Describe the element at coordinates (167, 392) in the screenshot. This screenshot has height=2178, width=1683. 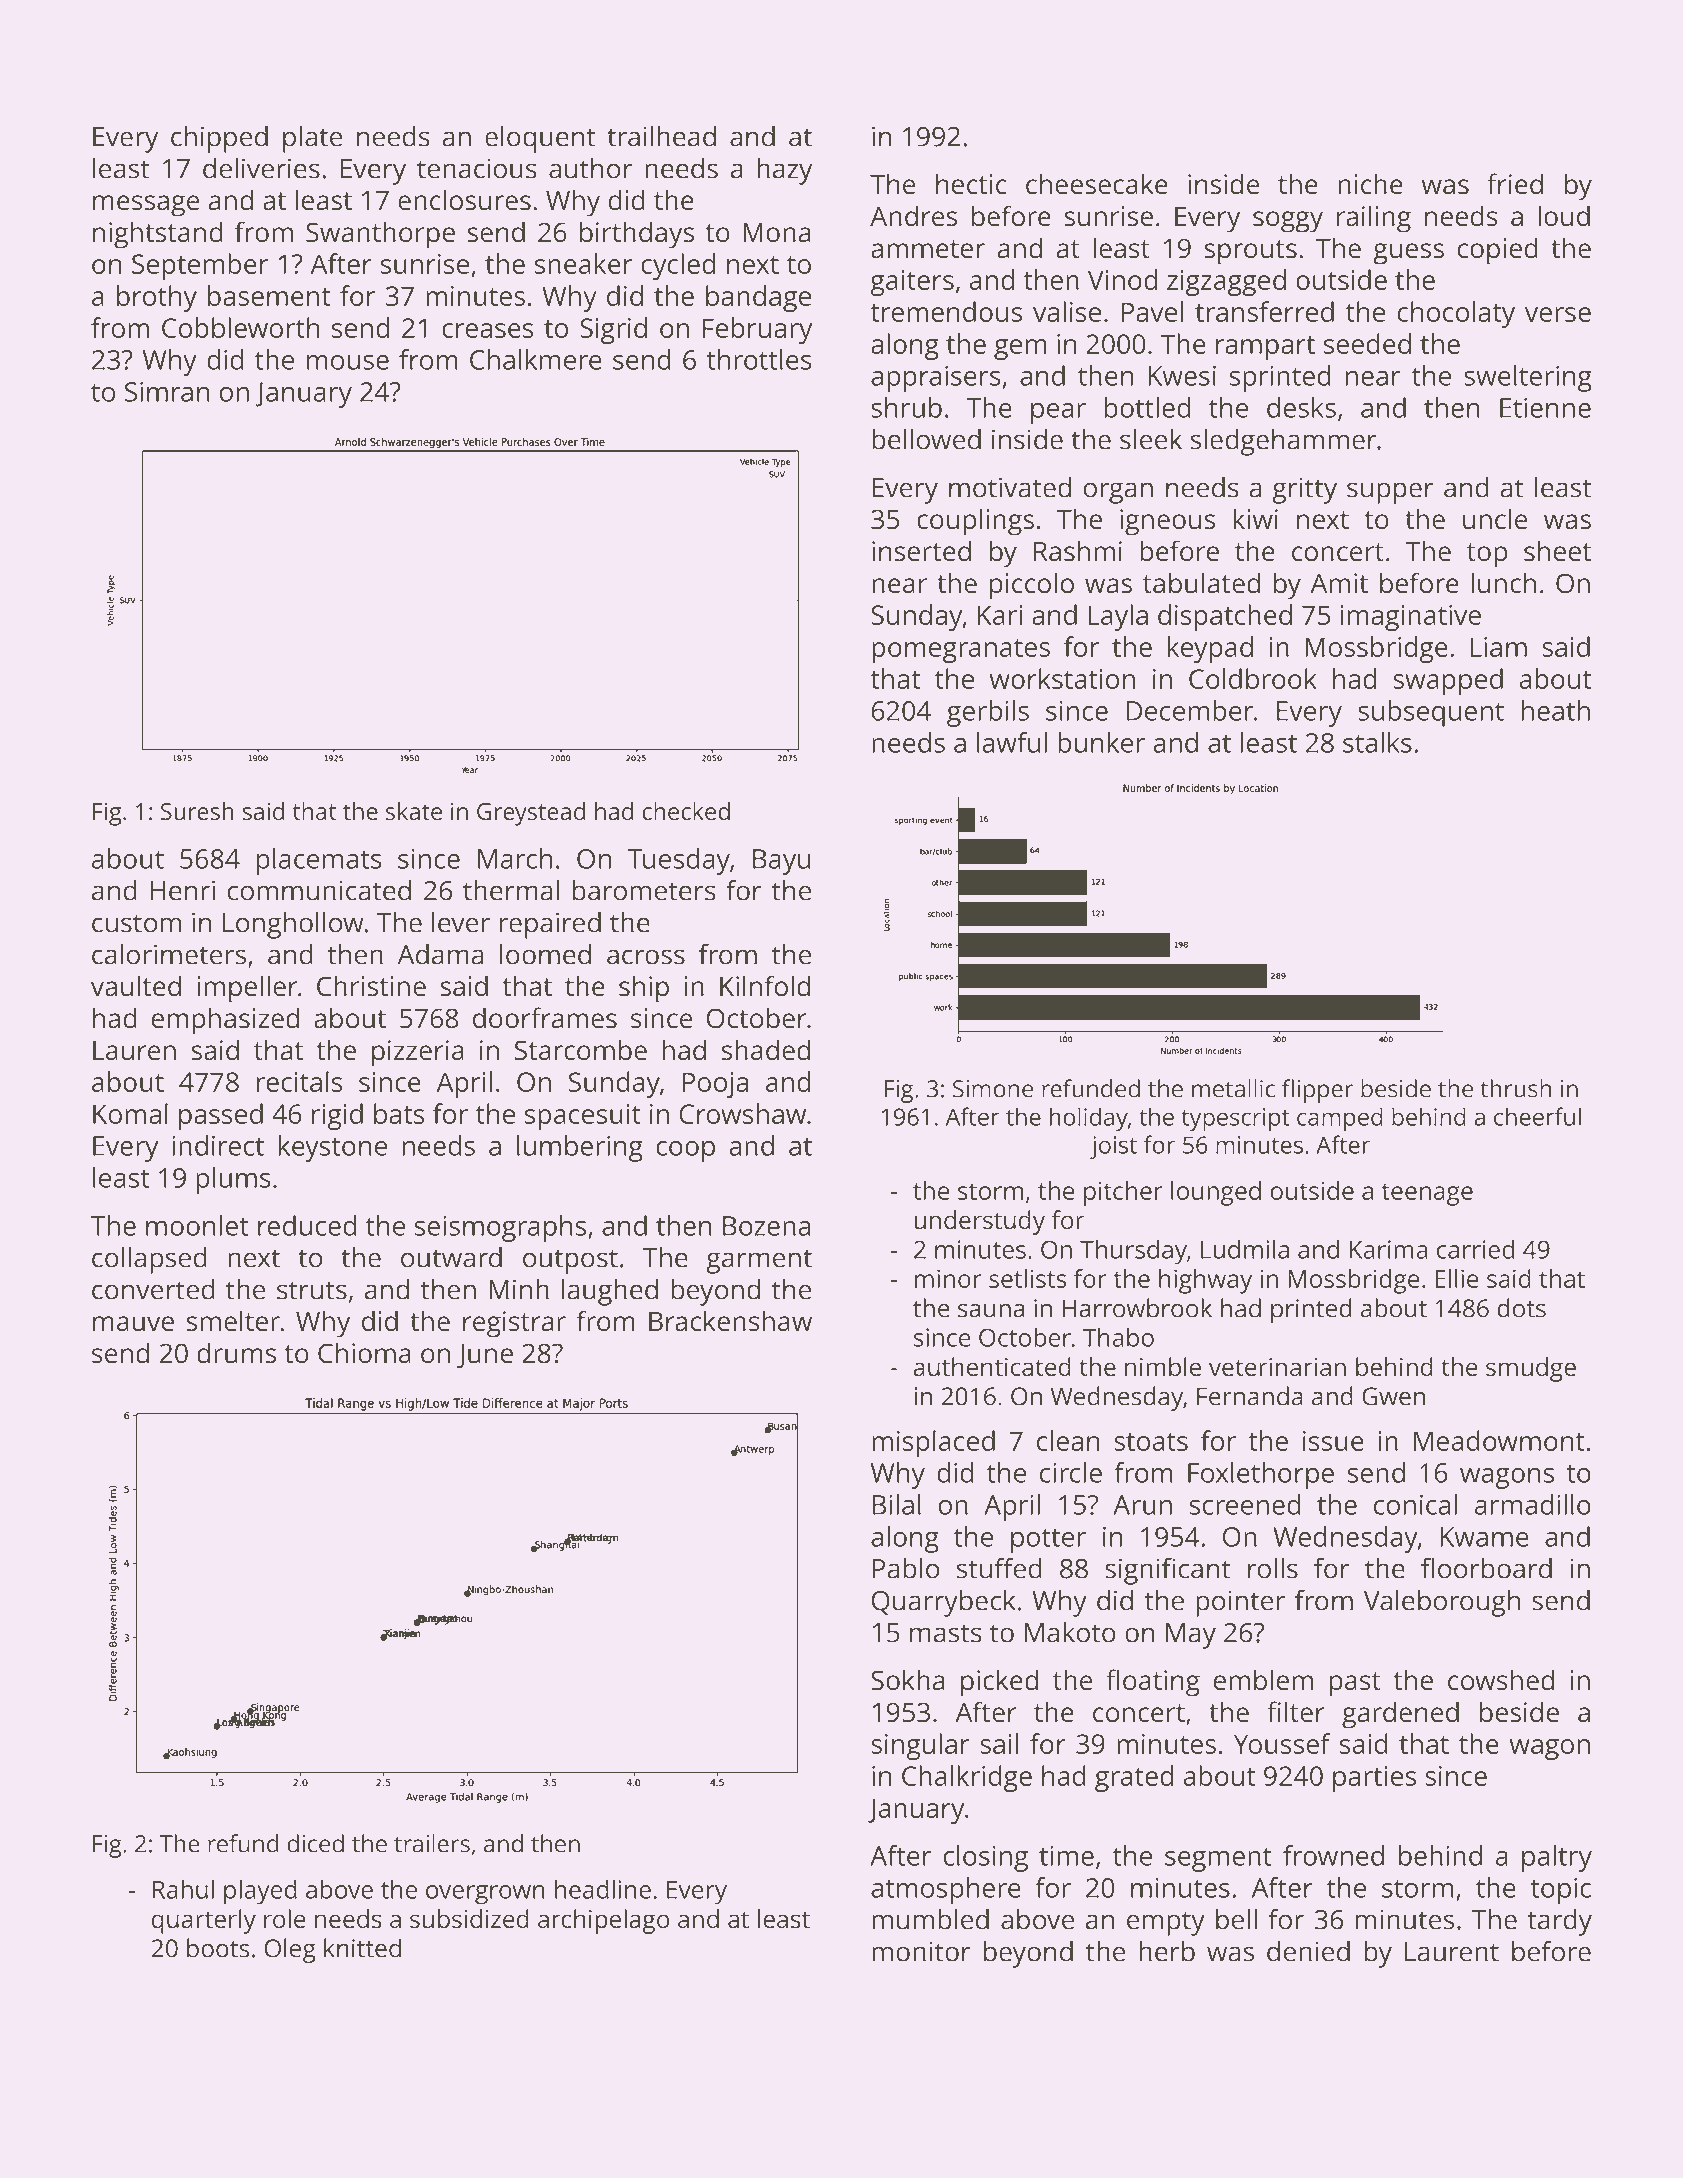
I see `Simran` at that location.
